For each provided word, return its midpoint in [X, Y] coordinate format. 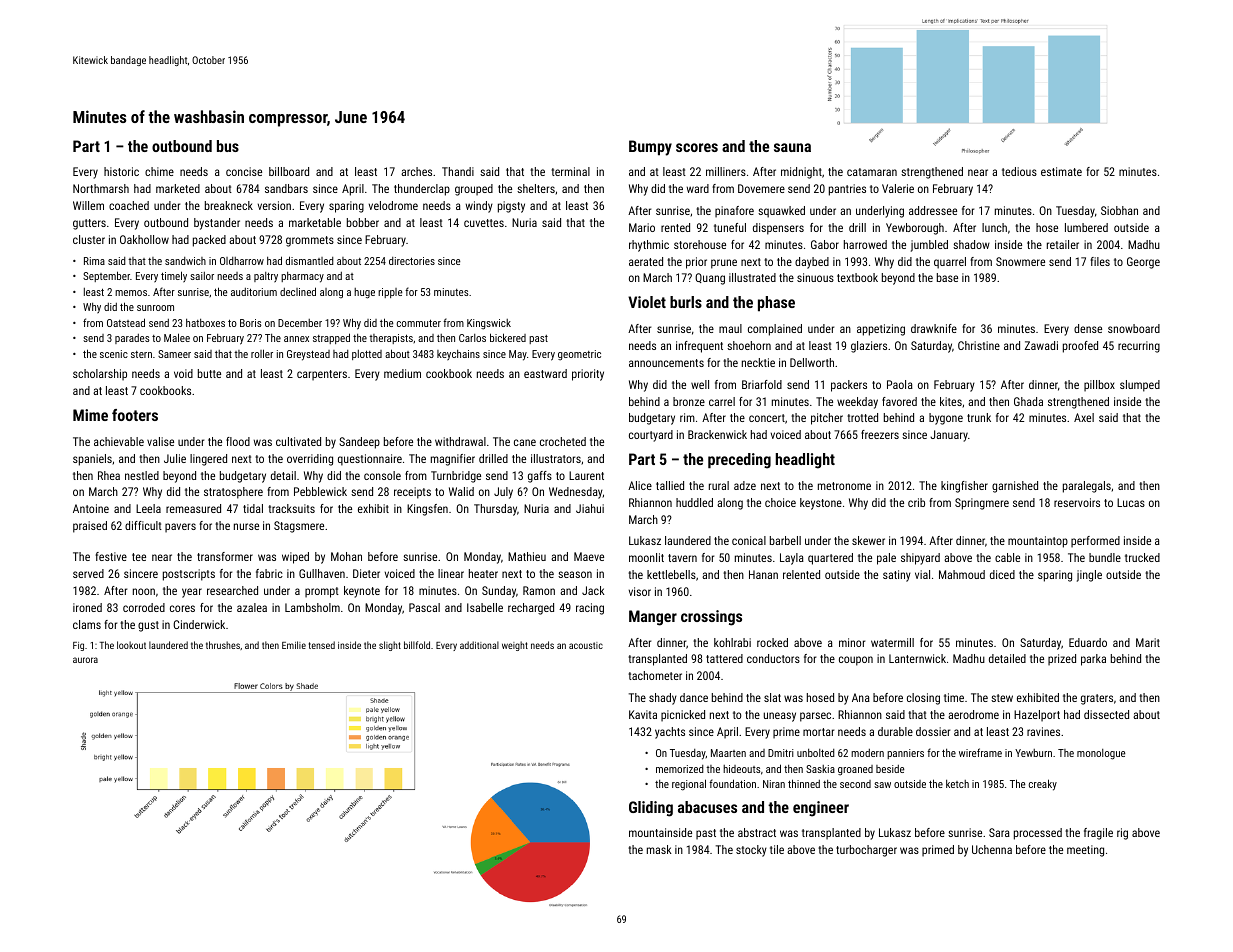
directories [412, 261]
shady [663, 699]
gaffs [540, 477]
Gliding [651, 809]
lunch [994, 227]
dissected [1106, 714]
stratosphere [233, 493]
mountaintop [1038, 542]
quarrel [950, 263]
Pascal [424, 607]
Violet [647, 302]
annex [296, 339]
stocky [751, 851]
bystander [217, 224]
